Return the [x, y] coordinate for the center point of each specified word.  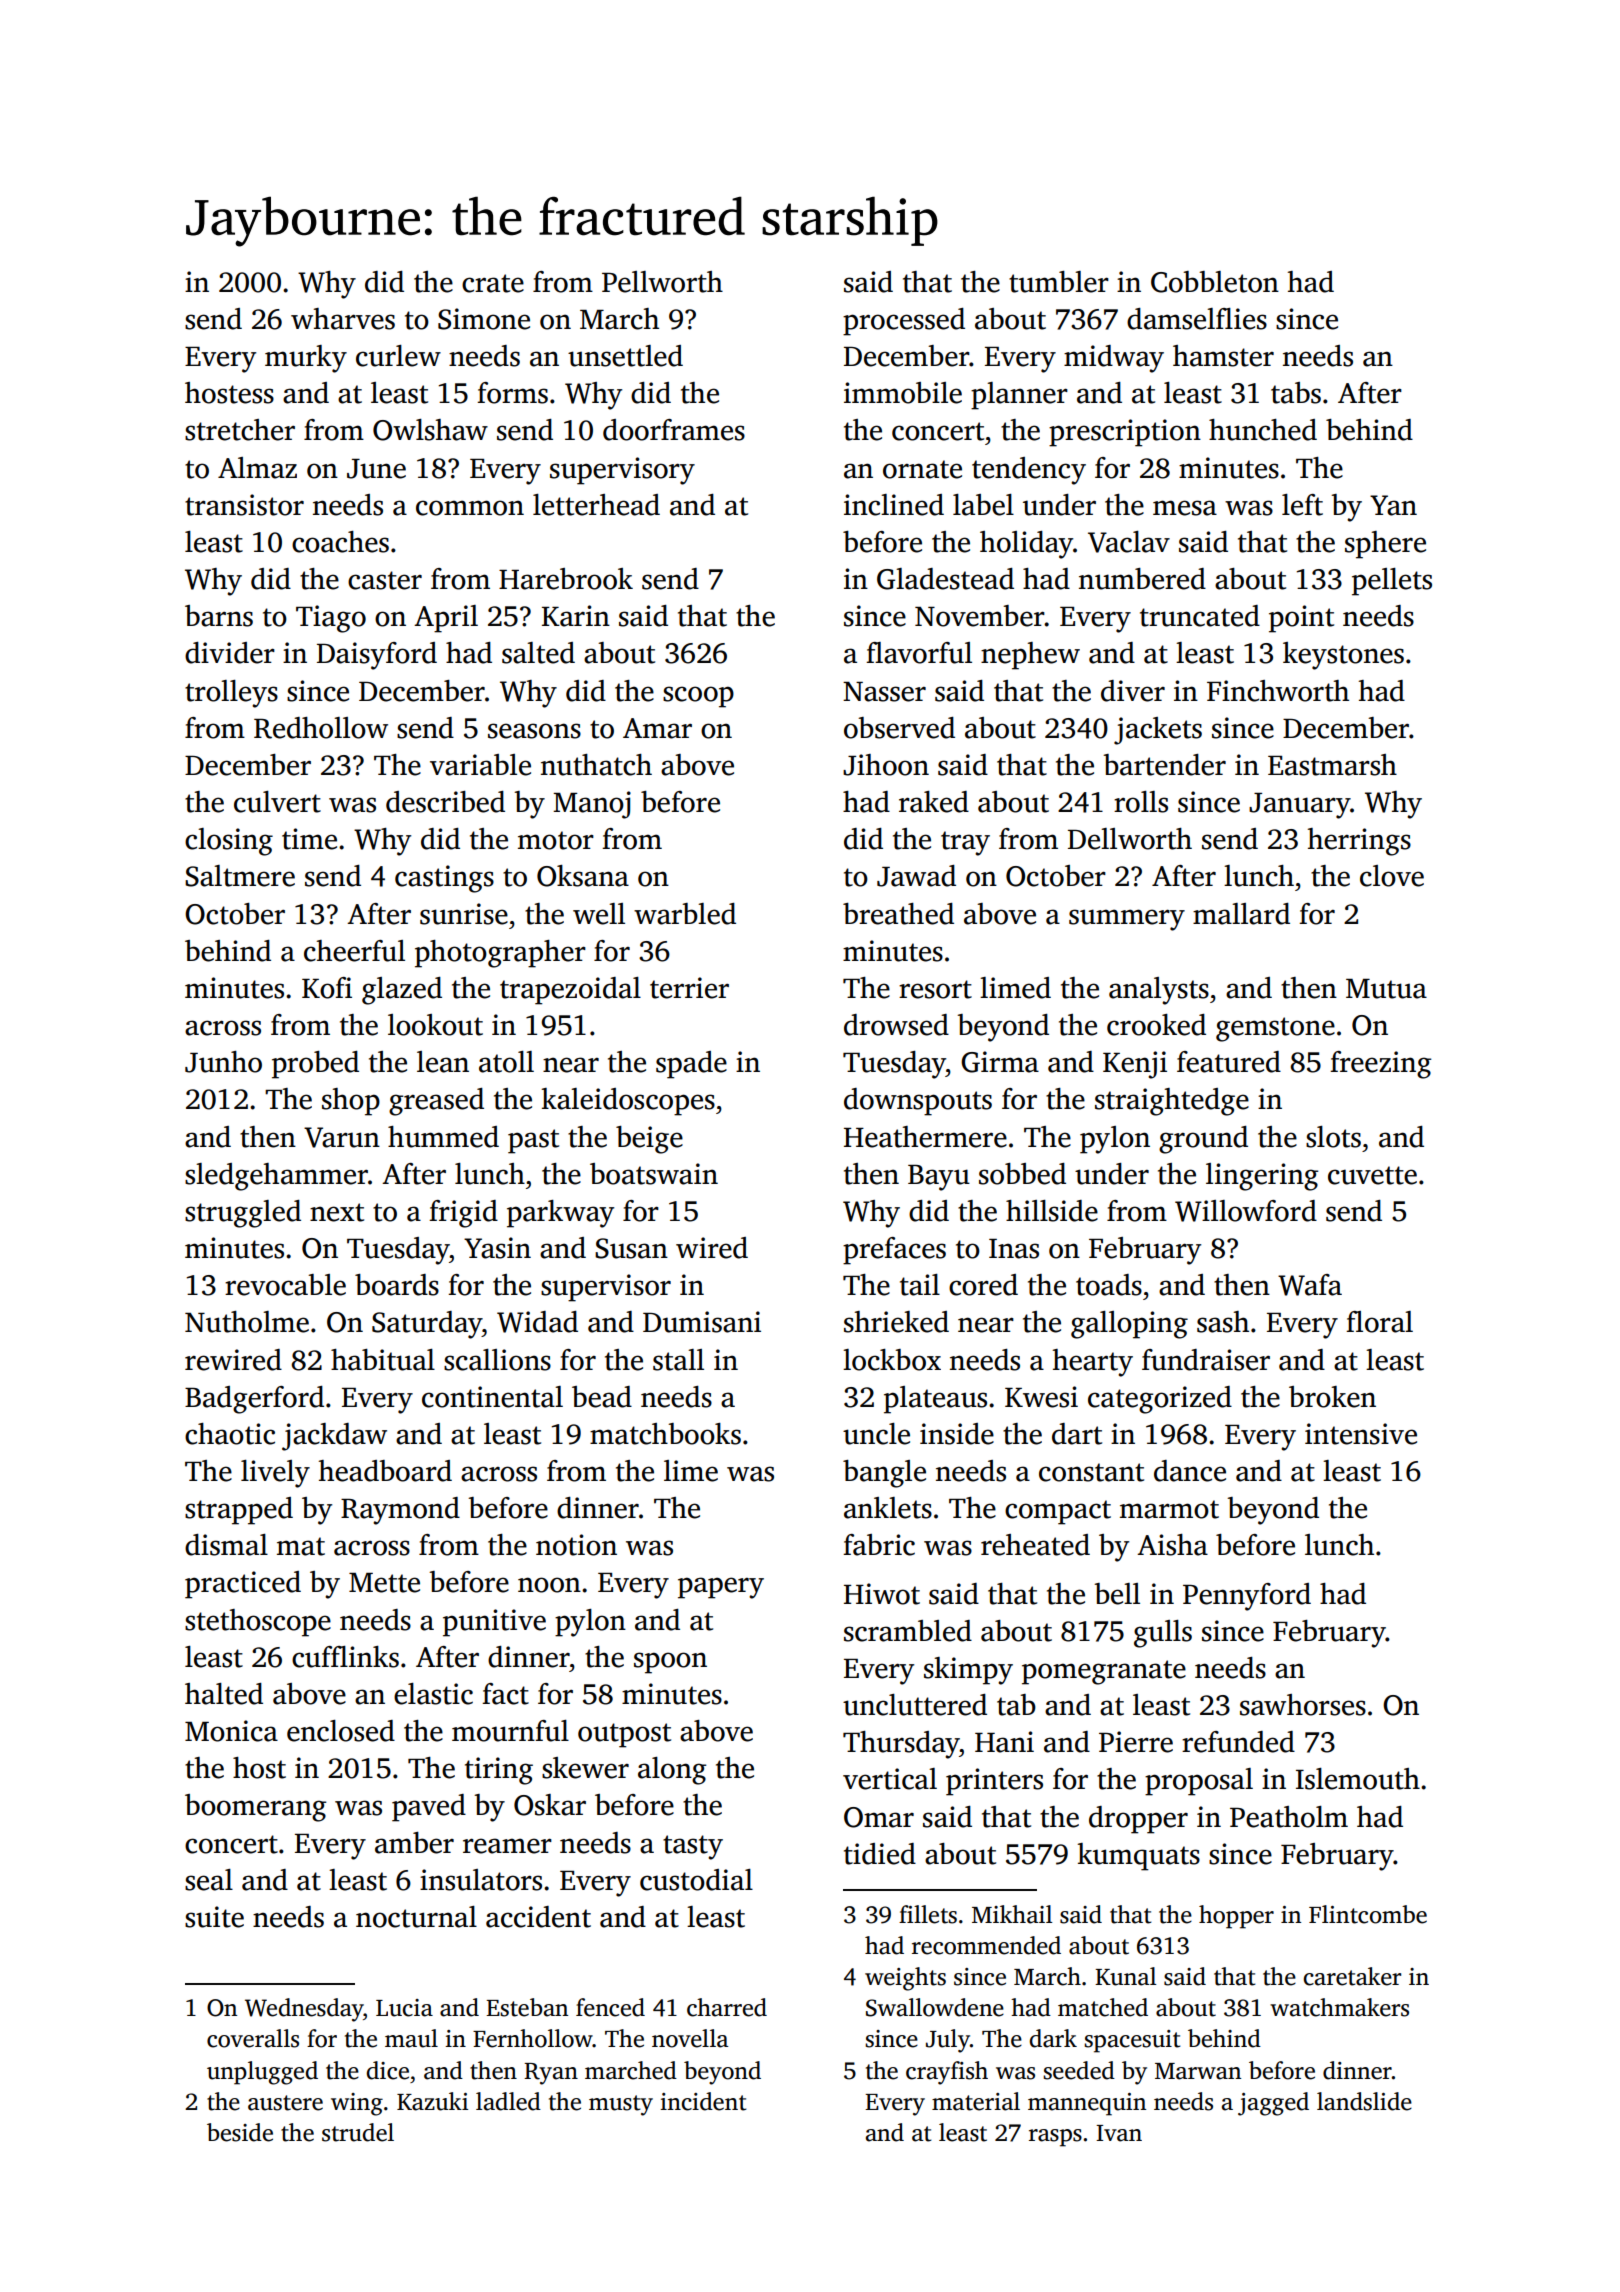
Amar [657, 728]
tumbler [1059, 282]
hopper [1236, 1917]
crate [493, 283]
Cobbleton [1215, 282]
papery [721, 1588]
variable [480, 765]
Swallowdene [935, 2007]
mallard [1241, 914]
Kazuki [432, 2101]
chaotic [230, 1434]
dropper [1138, 1820]
